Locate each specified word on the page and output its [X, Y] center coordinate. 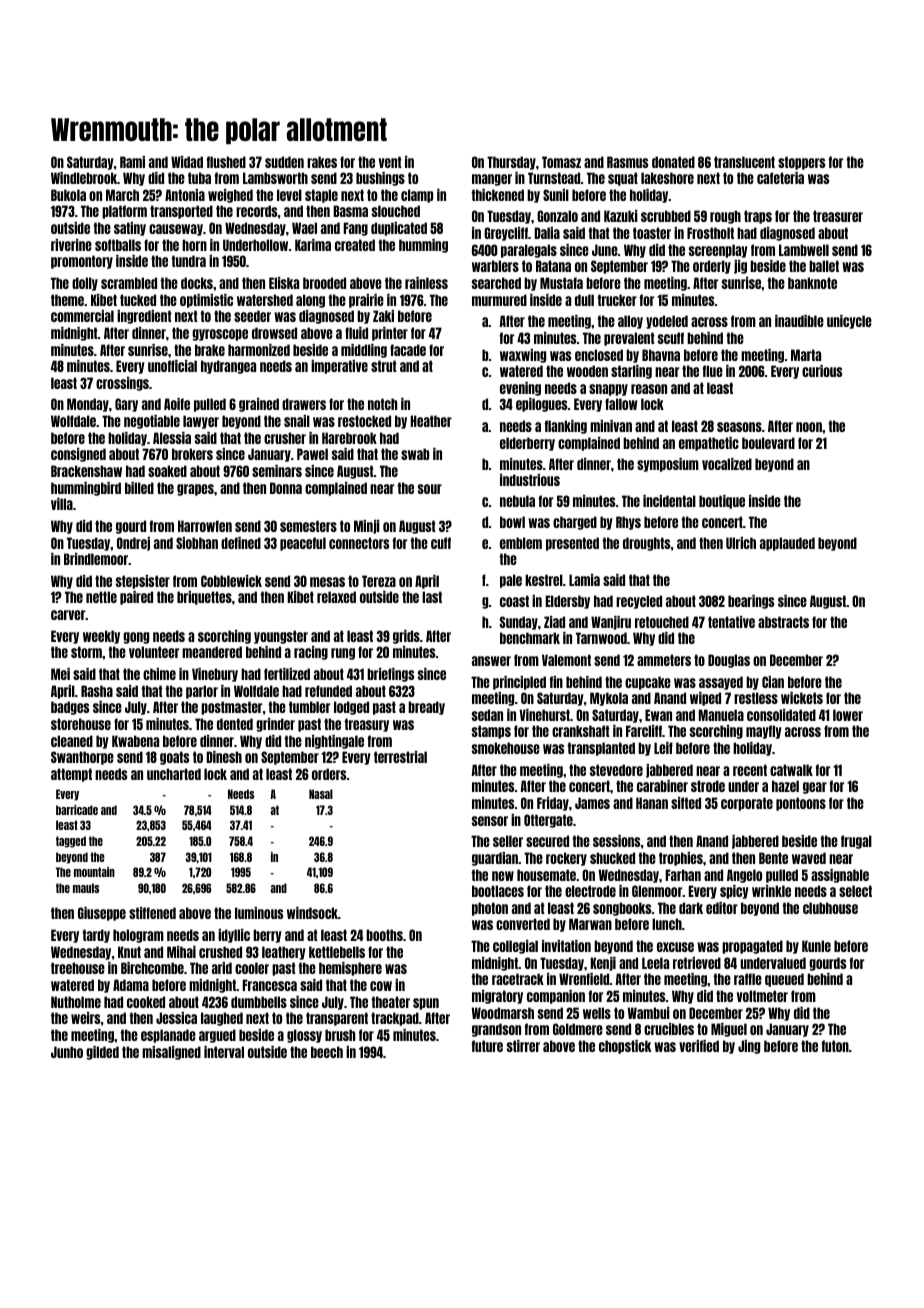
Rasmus [627, 162]
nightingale [334, 742]
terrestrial [400, 757]
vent [390, 162]
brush [340, 1035]
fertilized [287, 674]
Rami [132, 162]
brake [210, 350]
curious [822, 371]
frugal [856, 842]
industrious [530, 480]
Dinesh [224, 757]
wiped [705, 699]
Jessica [176, 1018]
